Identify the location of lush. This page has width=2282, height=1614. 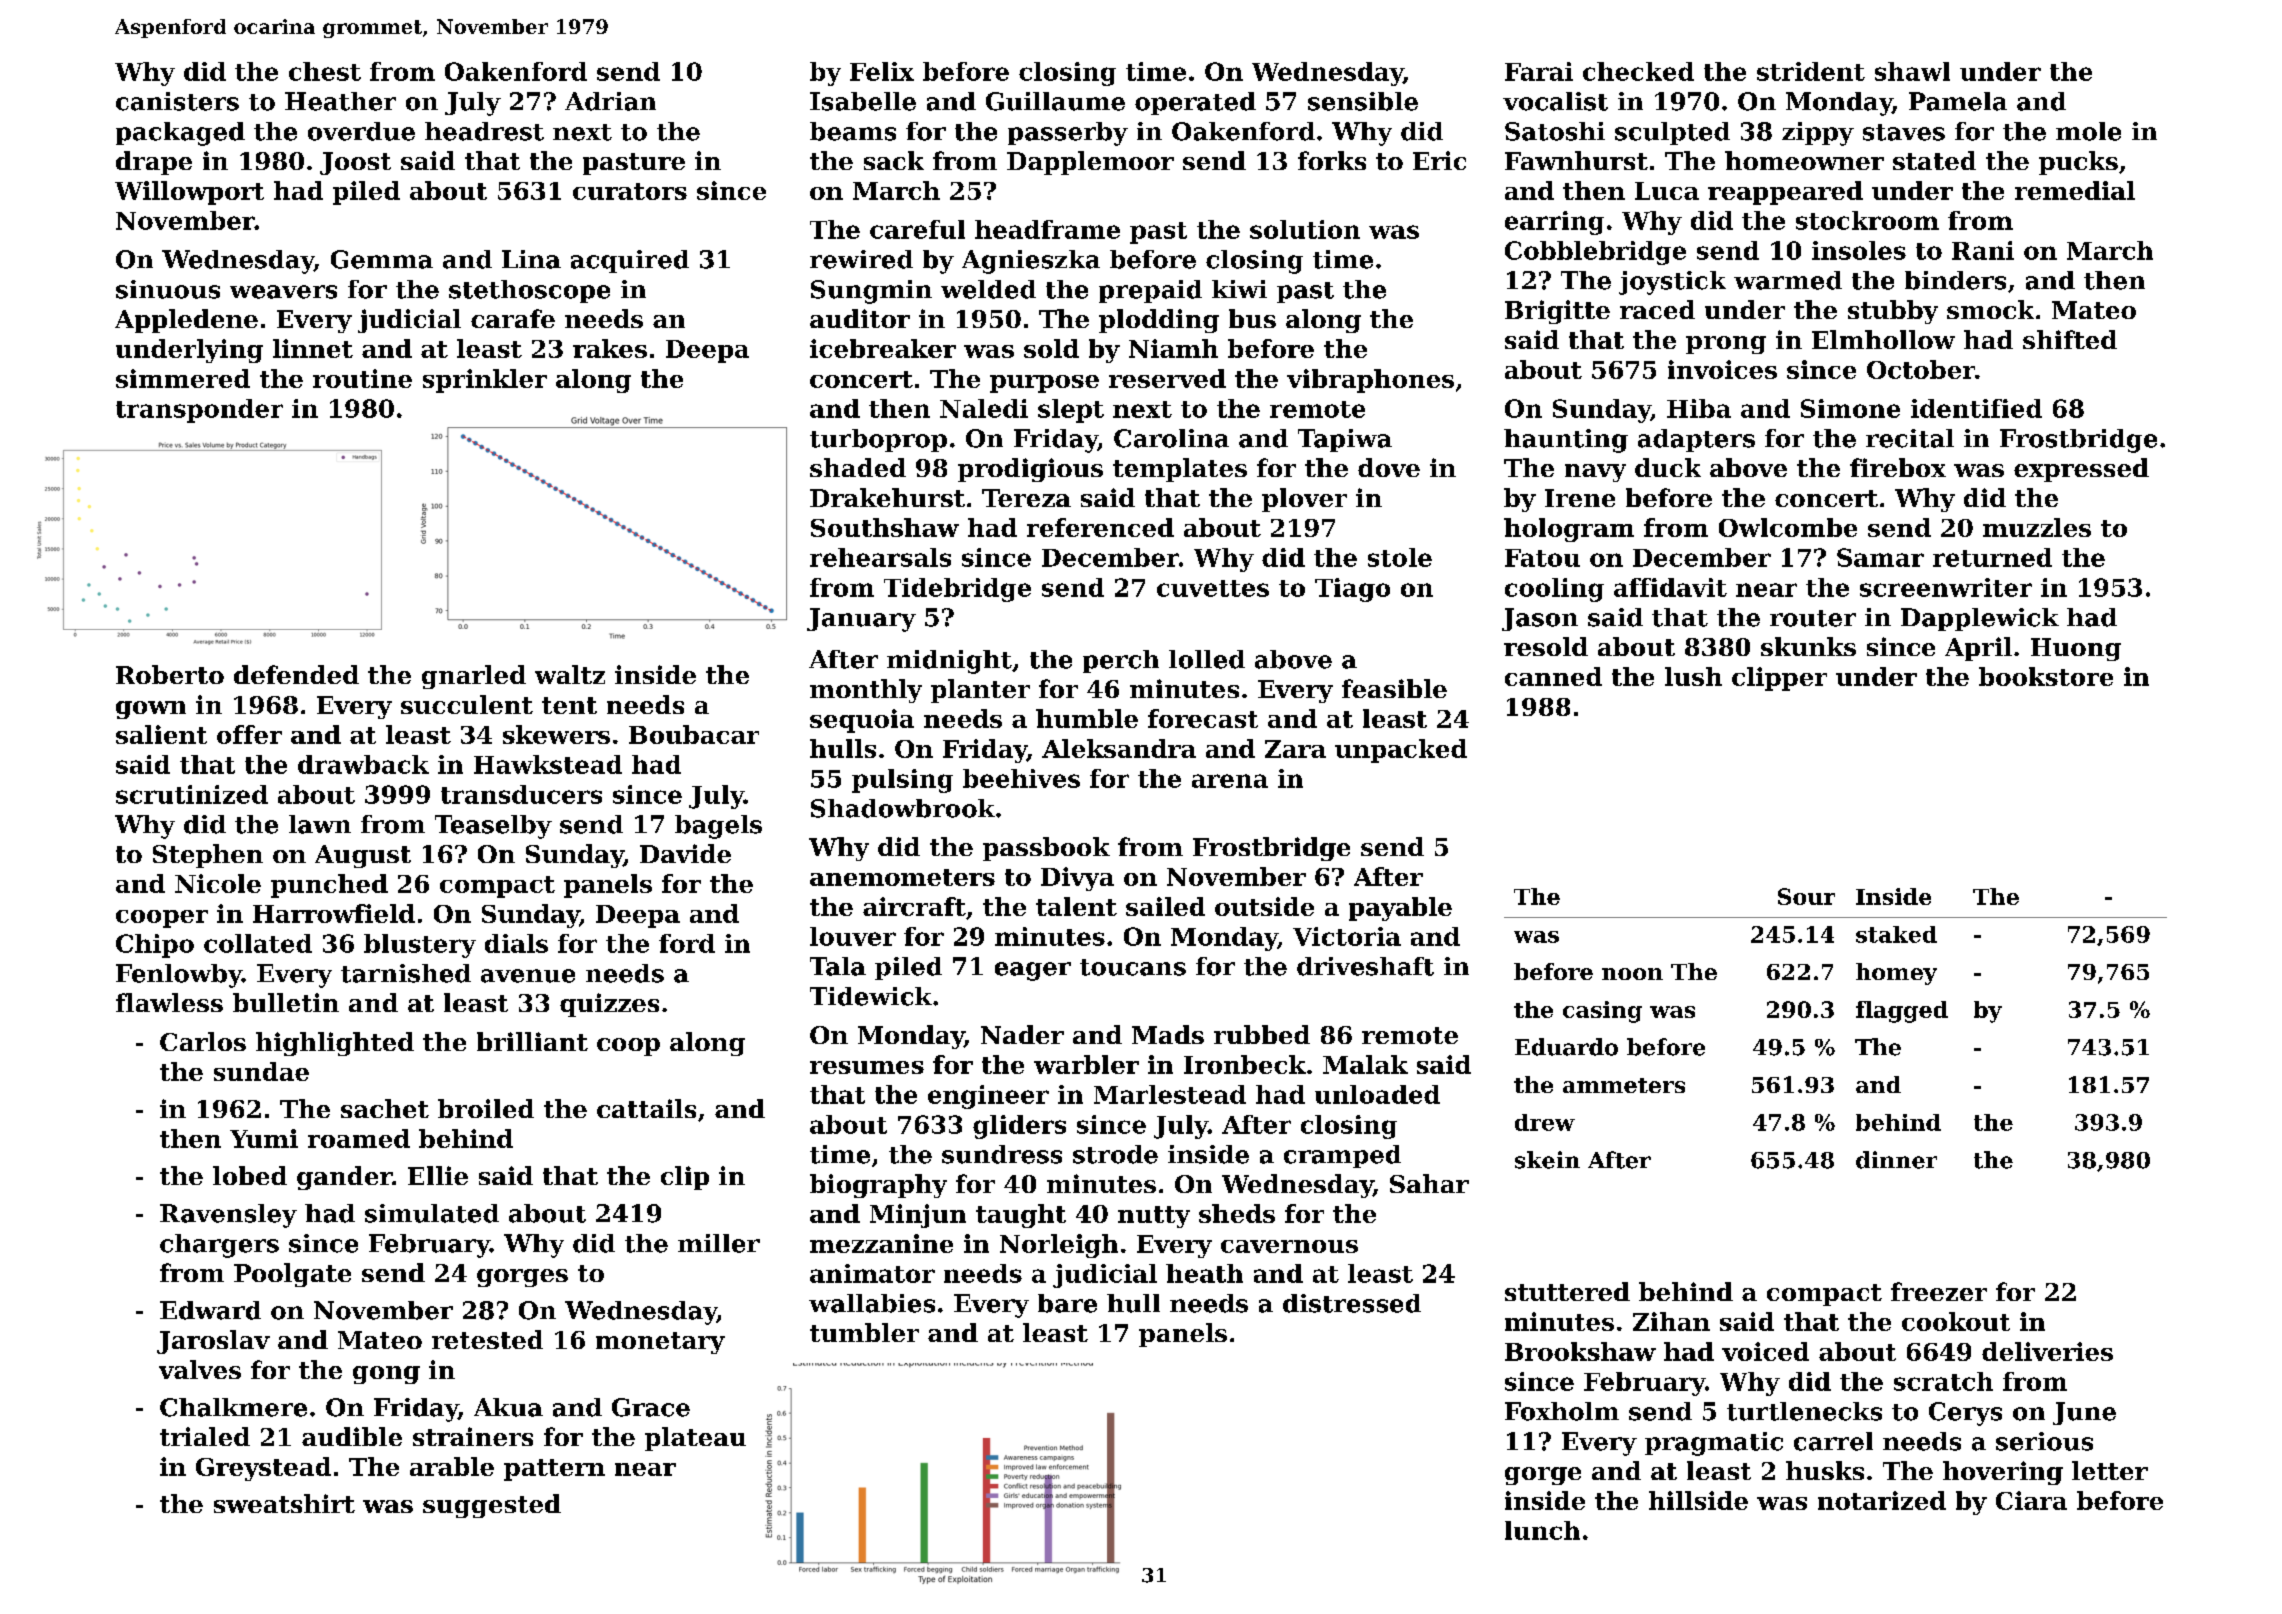
(1693, 676).
